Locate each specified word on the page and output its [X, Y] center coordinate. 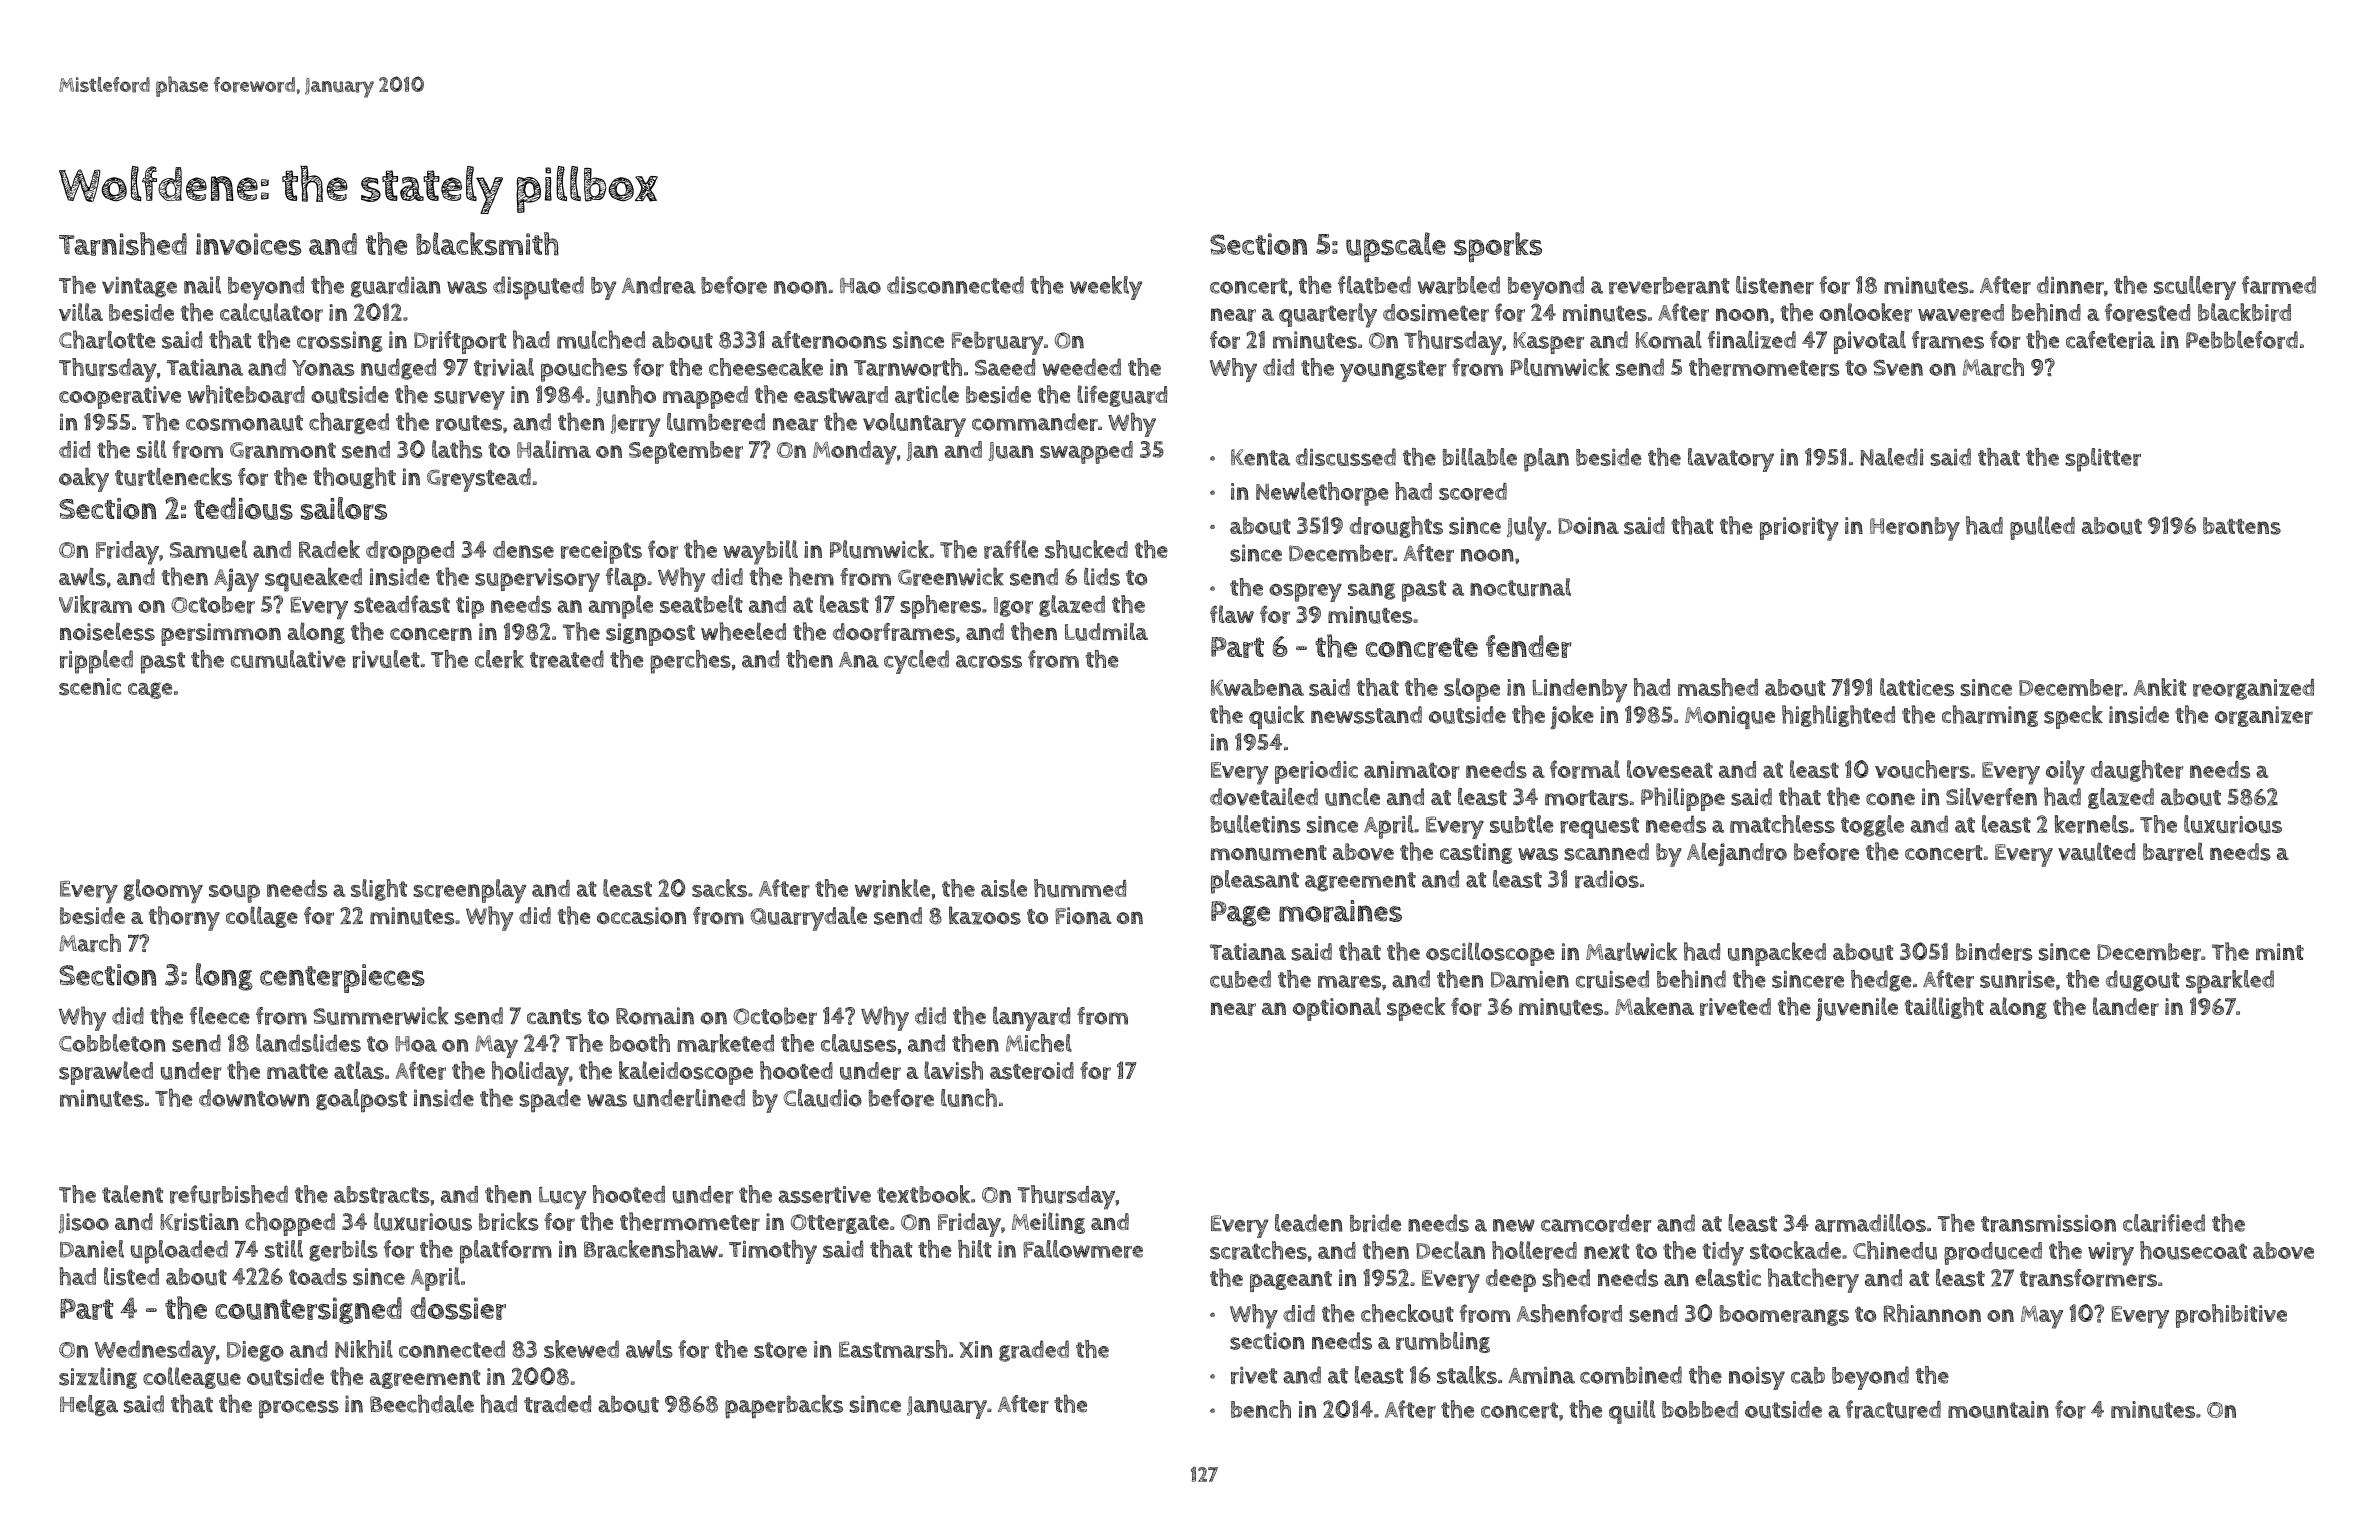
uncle [1352, 797]
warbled [1459, 285]
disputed [538, 288]
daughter [2137, 771]
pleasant [1255, 882]
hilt [975, 1249]
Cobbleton [112, 1043]
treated [567, 659]
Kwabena [1257, 687]
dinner [2070, 285]
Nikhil [364, 1349]
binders [1994, 952]
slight [379, 890]
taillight [1944, 1008]
